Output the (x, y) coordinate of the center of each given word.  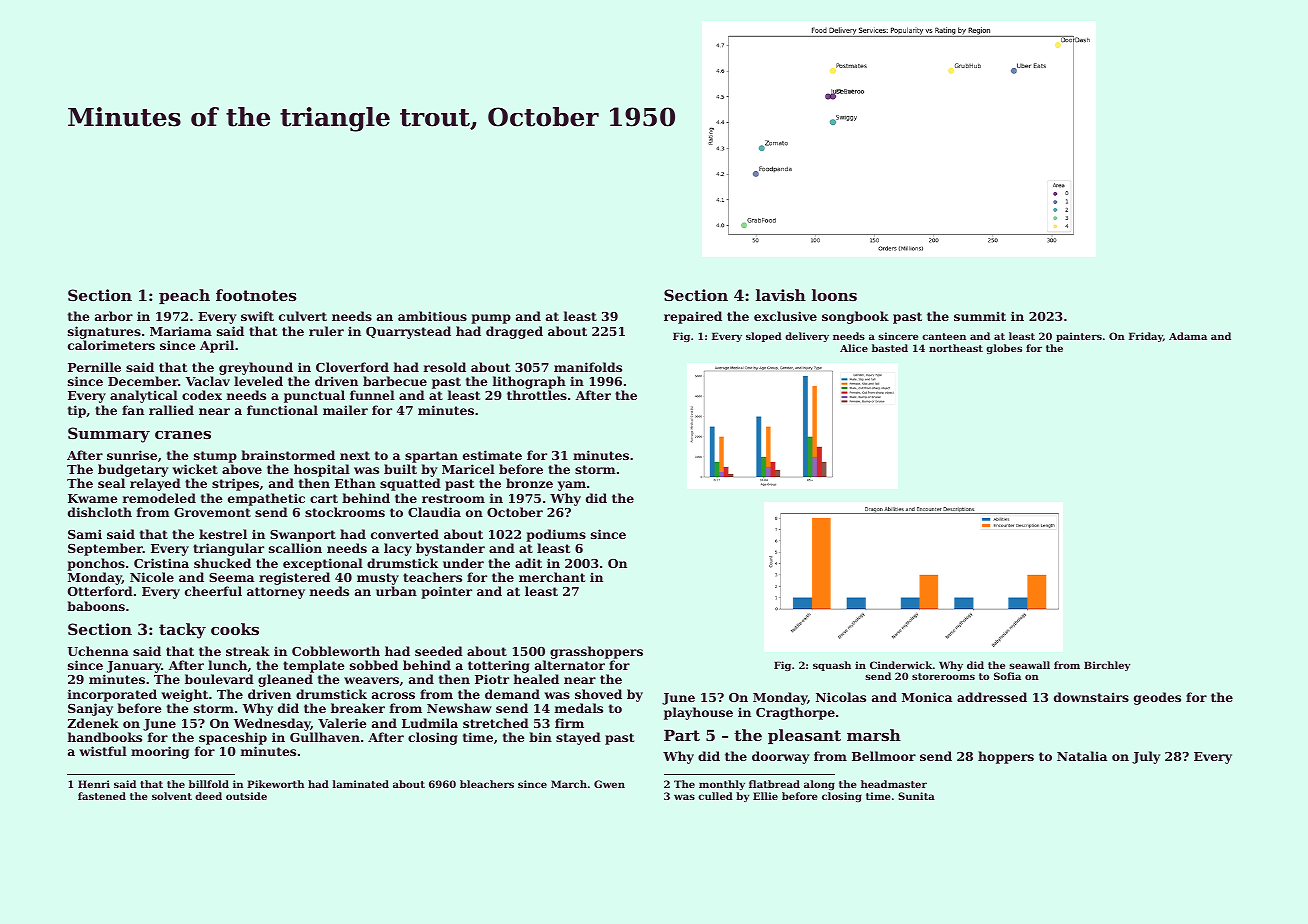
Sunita (916, 796)
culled (715, 796)
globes (1004, 349)
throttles (537, 395)
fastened (102, 796)
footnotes (256, 295)
